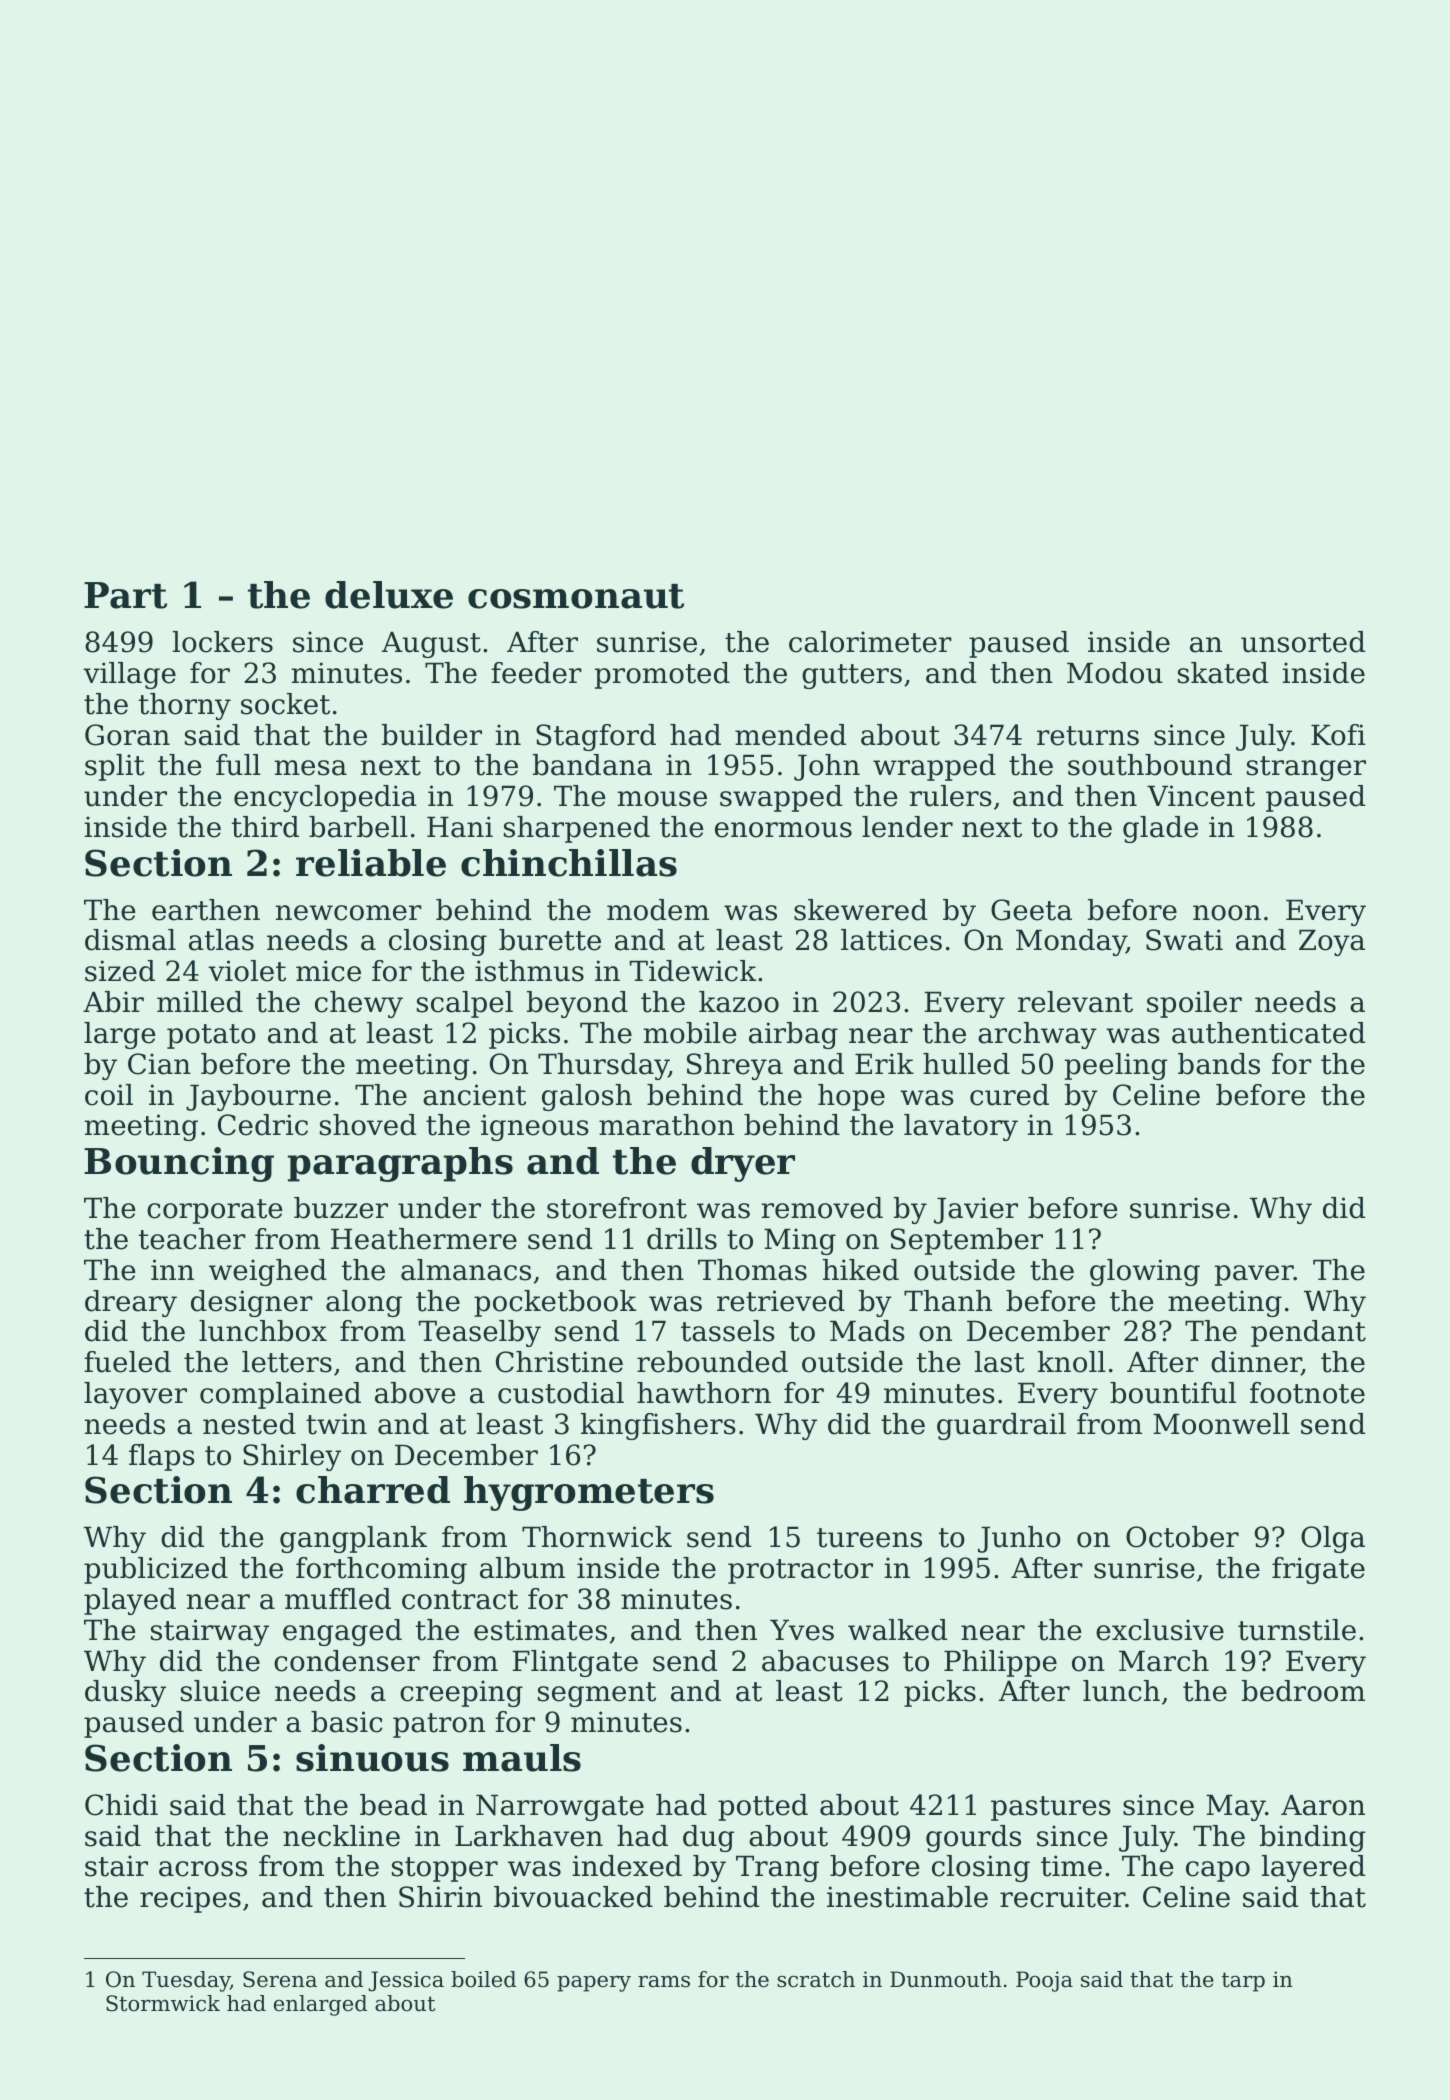  What do you see at coordinates (1243, 1982) in the screenshot?
I see `tarp` at bounding box center [1243, 1982].
